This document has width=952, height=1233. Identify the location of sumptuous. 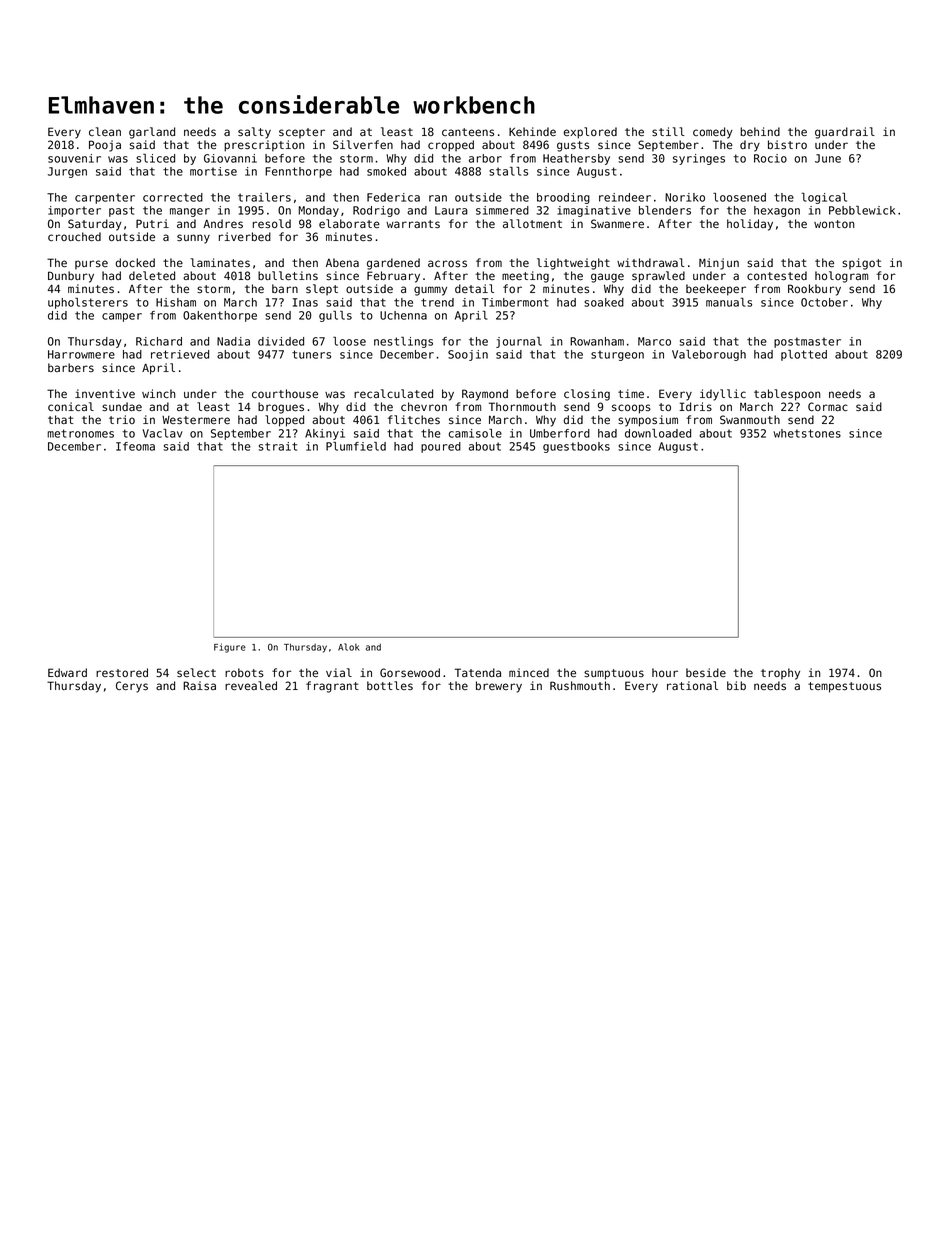
(614, 674).
